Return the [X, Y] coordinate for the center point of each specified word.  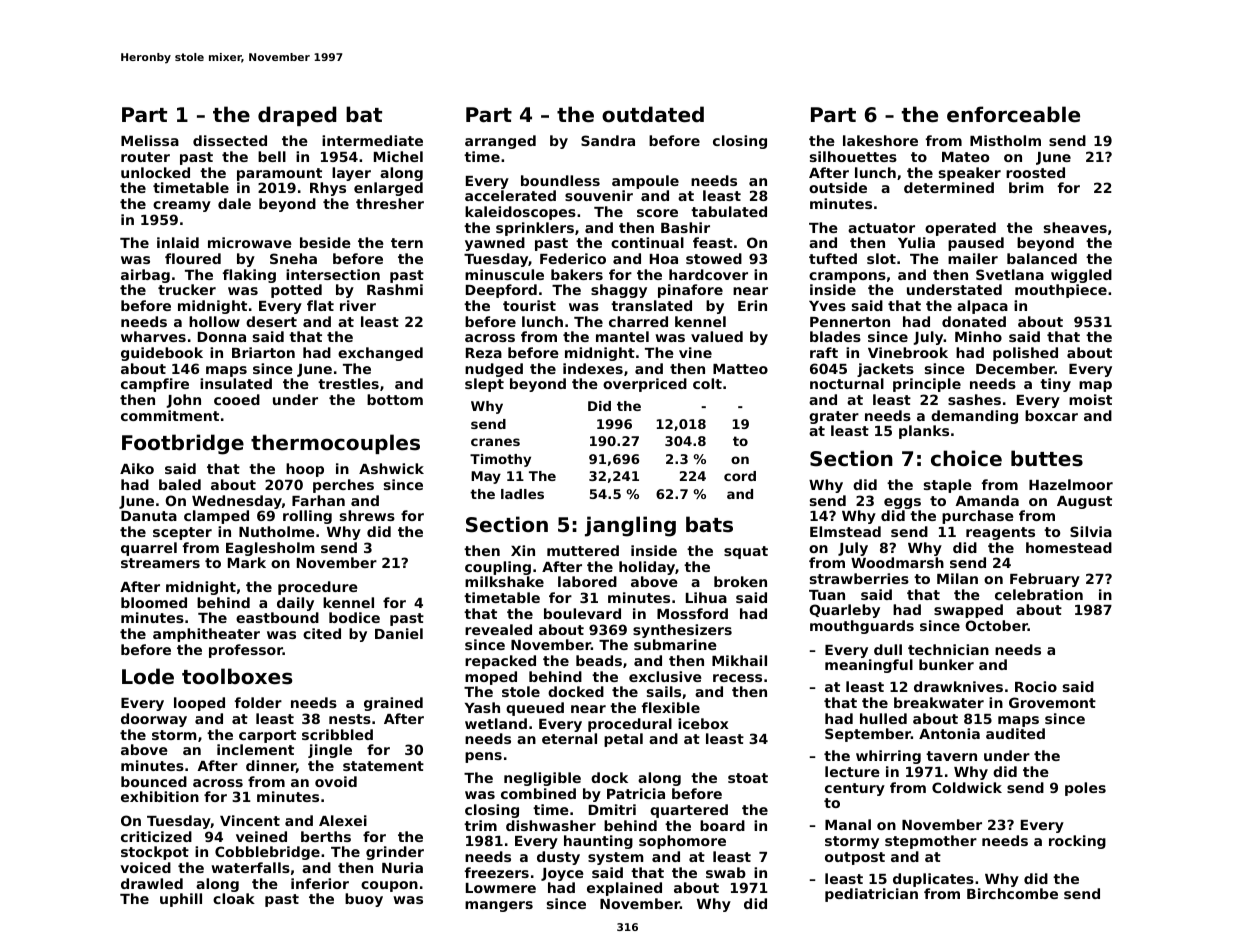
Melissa [150, 140]
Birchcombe [1012, 893]
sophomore [682, 842]
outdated [653, 114]
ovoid [336, 781]
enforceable [1013, 114]
